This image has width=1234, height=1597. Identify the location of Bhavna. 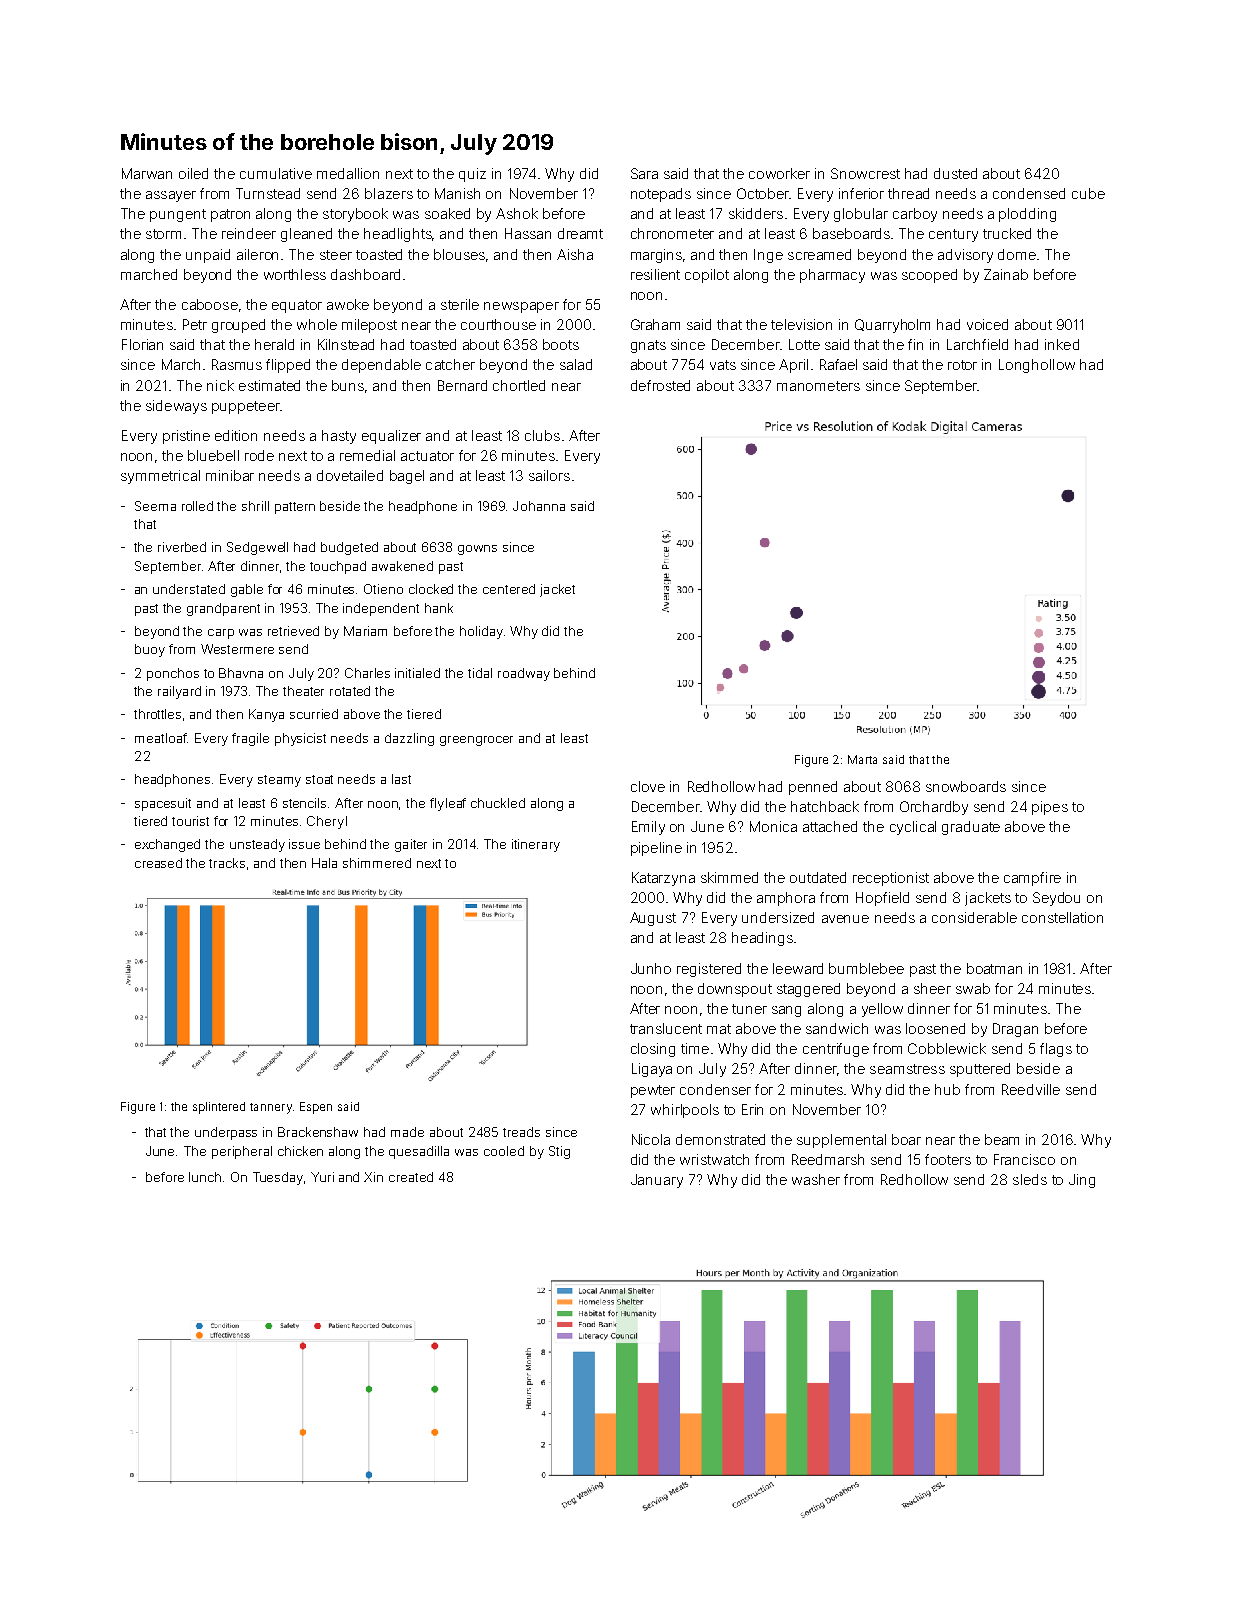
(241, 673).
